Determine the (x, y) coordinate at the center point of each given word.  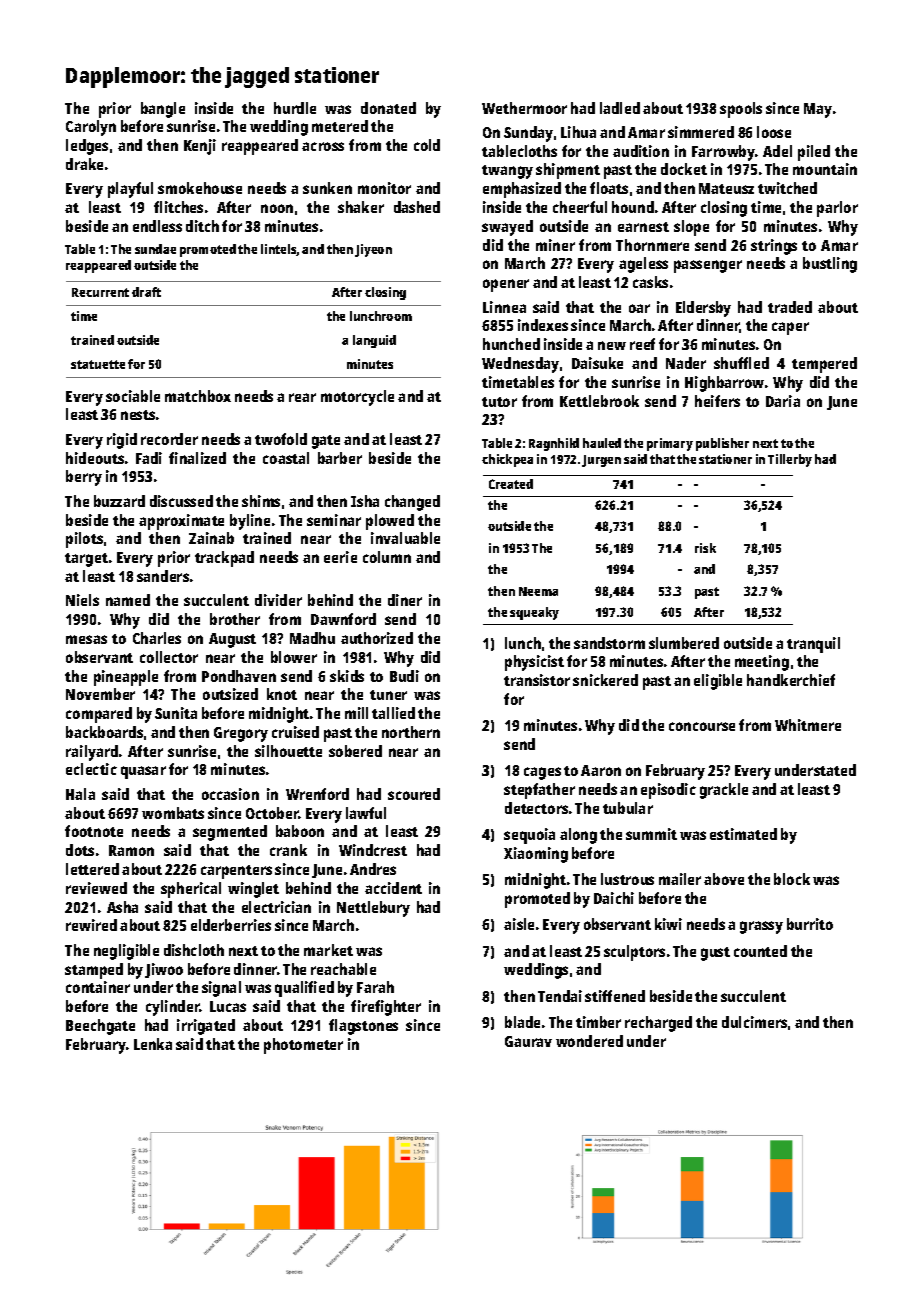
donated (388, 108)
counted (760, 951)
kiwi (668, 924)
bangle (163, 110)
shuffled (741, 363)
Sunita (176, 713)
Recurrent (100, 292)
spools (741, 110)
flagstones (363, 1027)
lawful (366, 813)
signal (221, 989)
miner (555, 245)
